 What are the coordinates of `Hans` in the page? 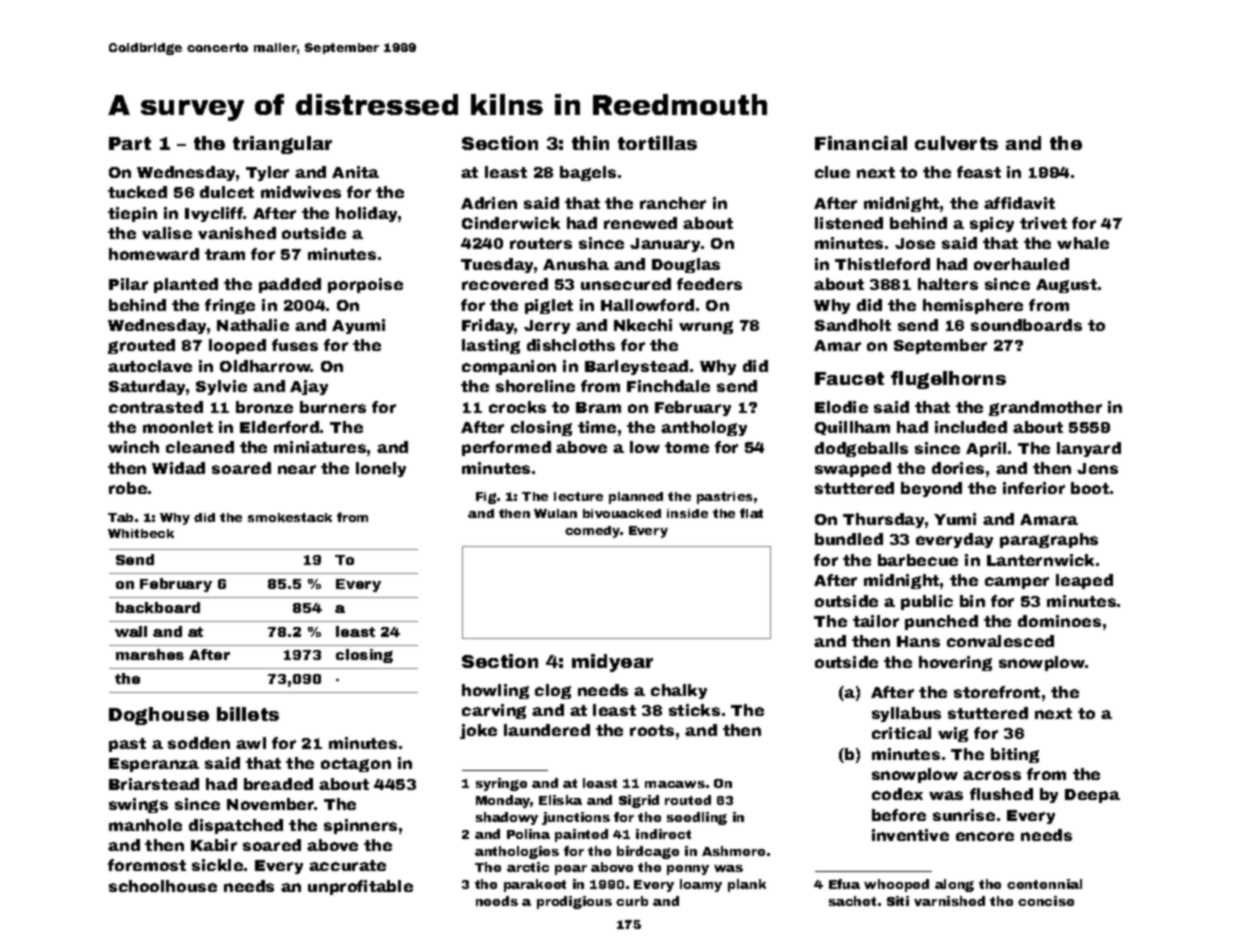 It's located at (918, 641).
